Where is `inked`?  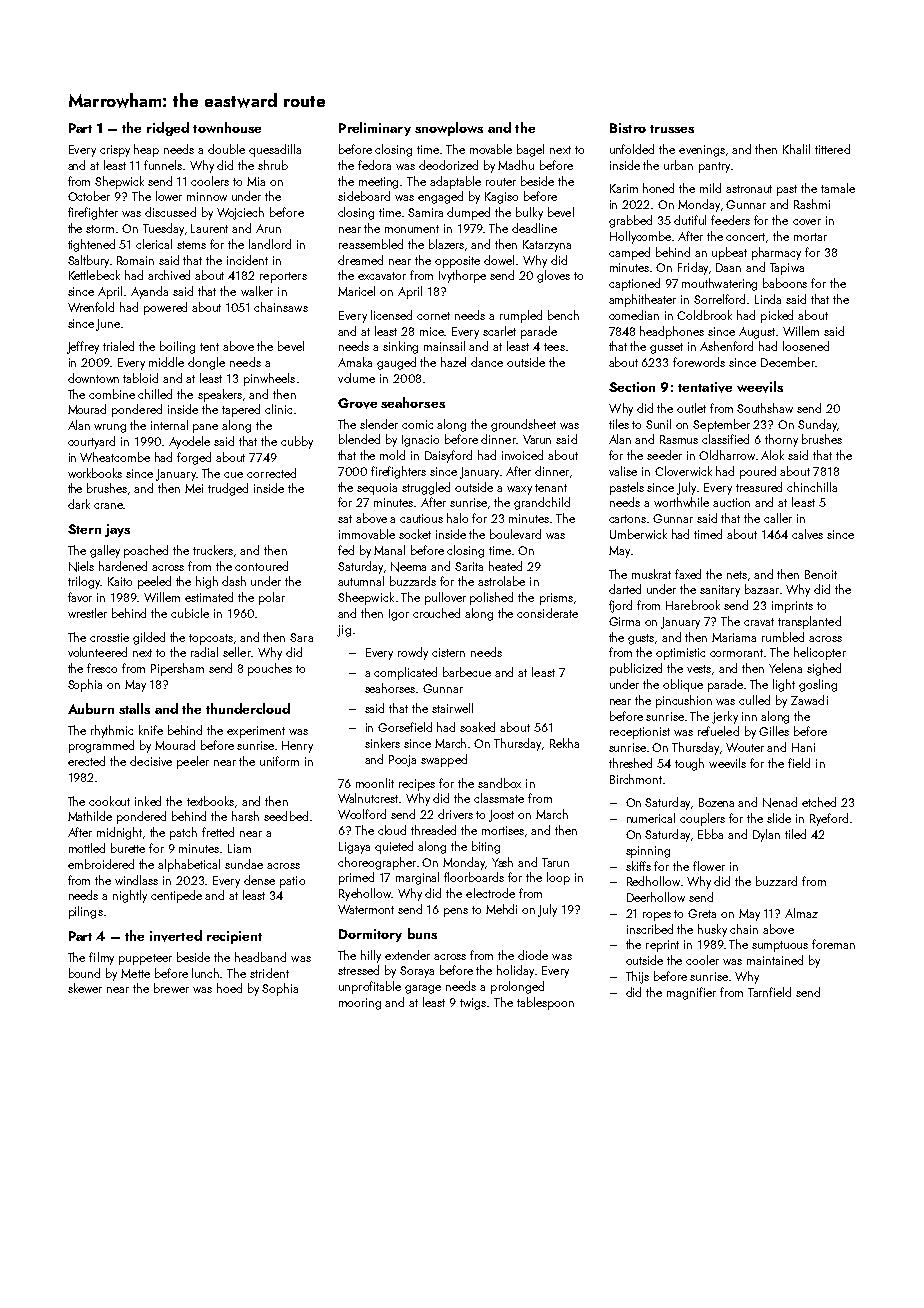 inked is located at coordinates (148, 801).
